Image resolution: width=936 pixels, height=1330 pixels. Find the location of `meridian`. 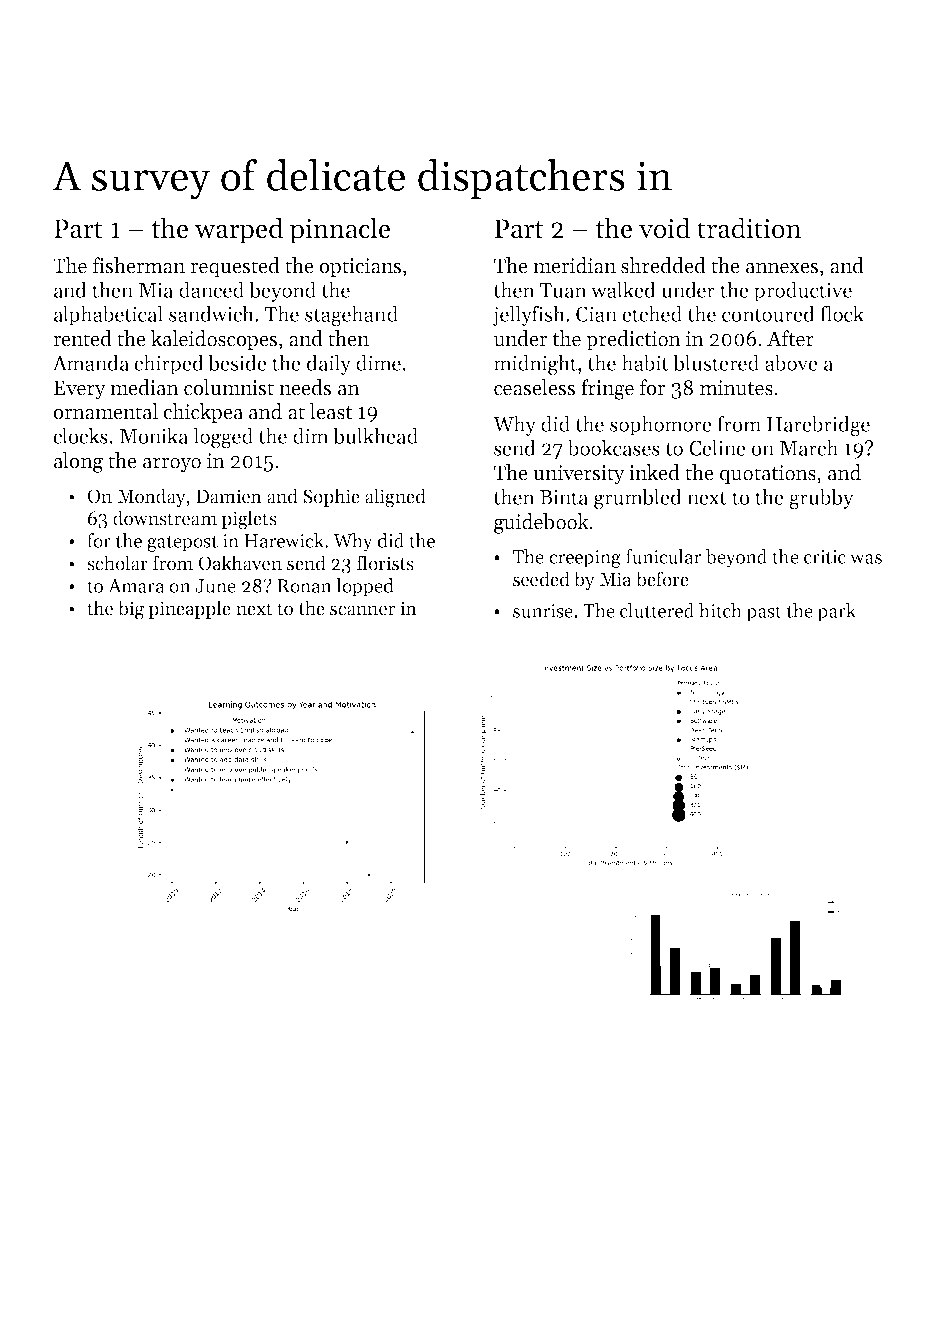

meridian is located at coordinates (574, 265).
